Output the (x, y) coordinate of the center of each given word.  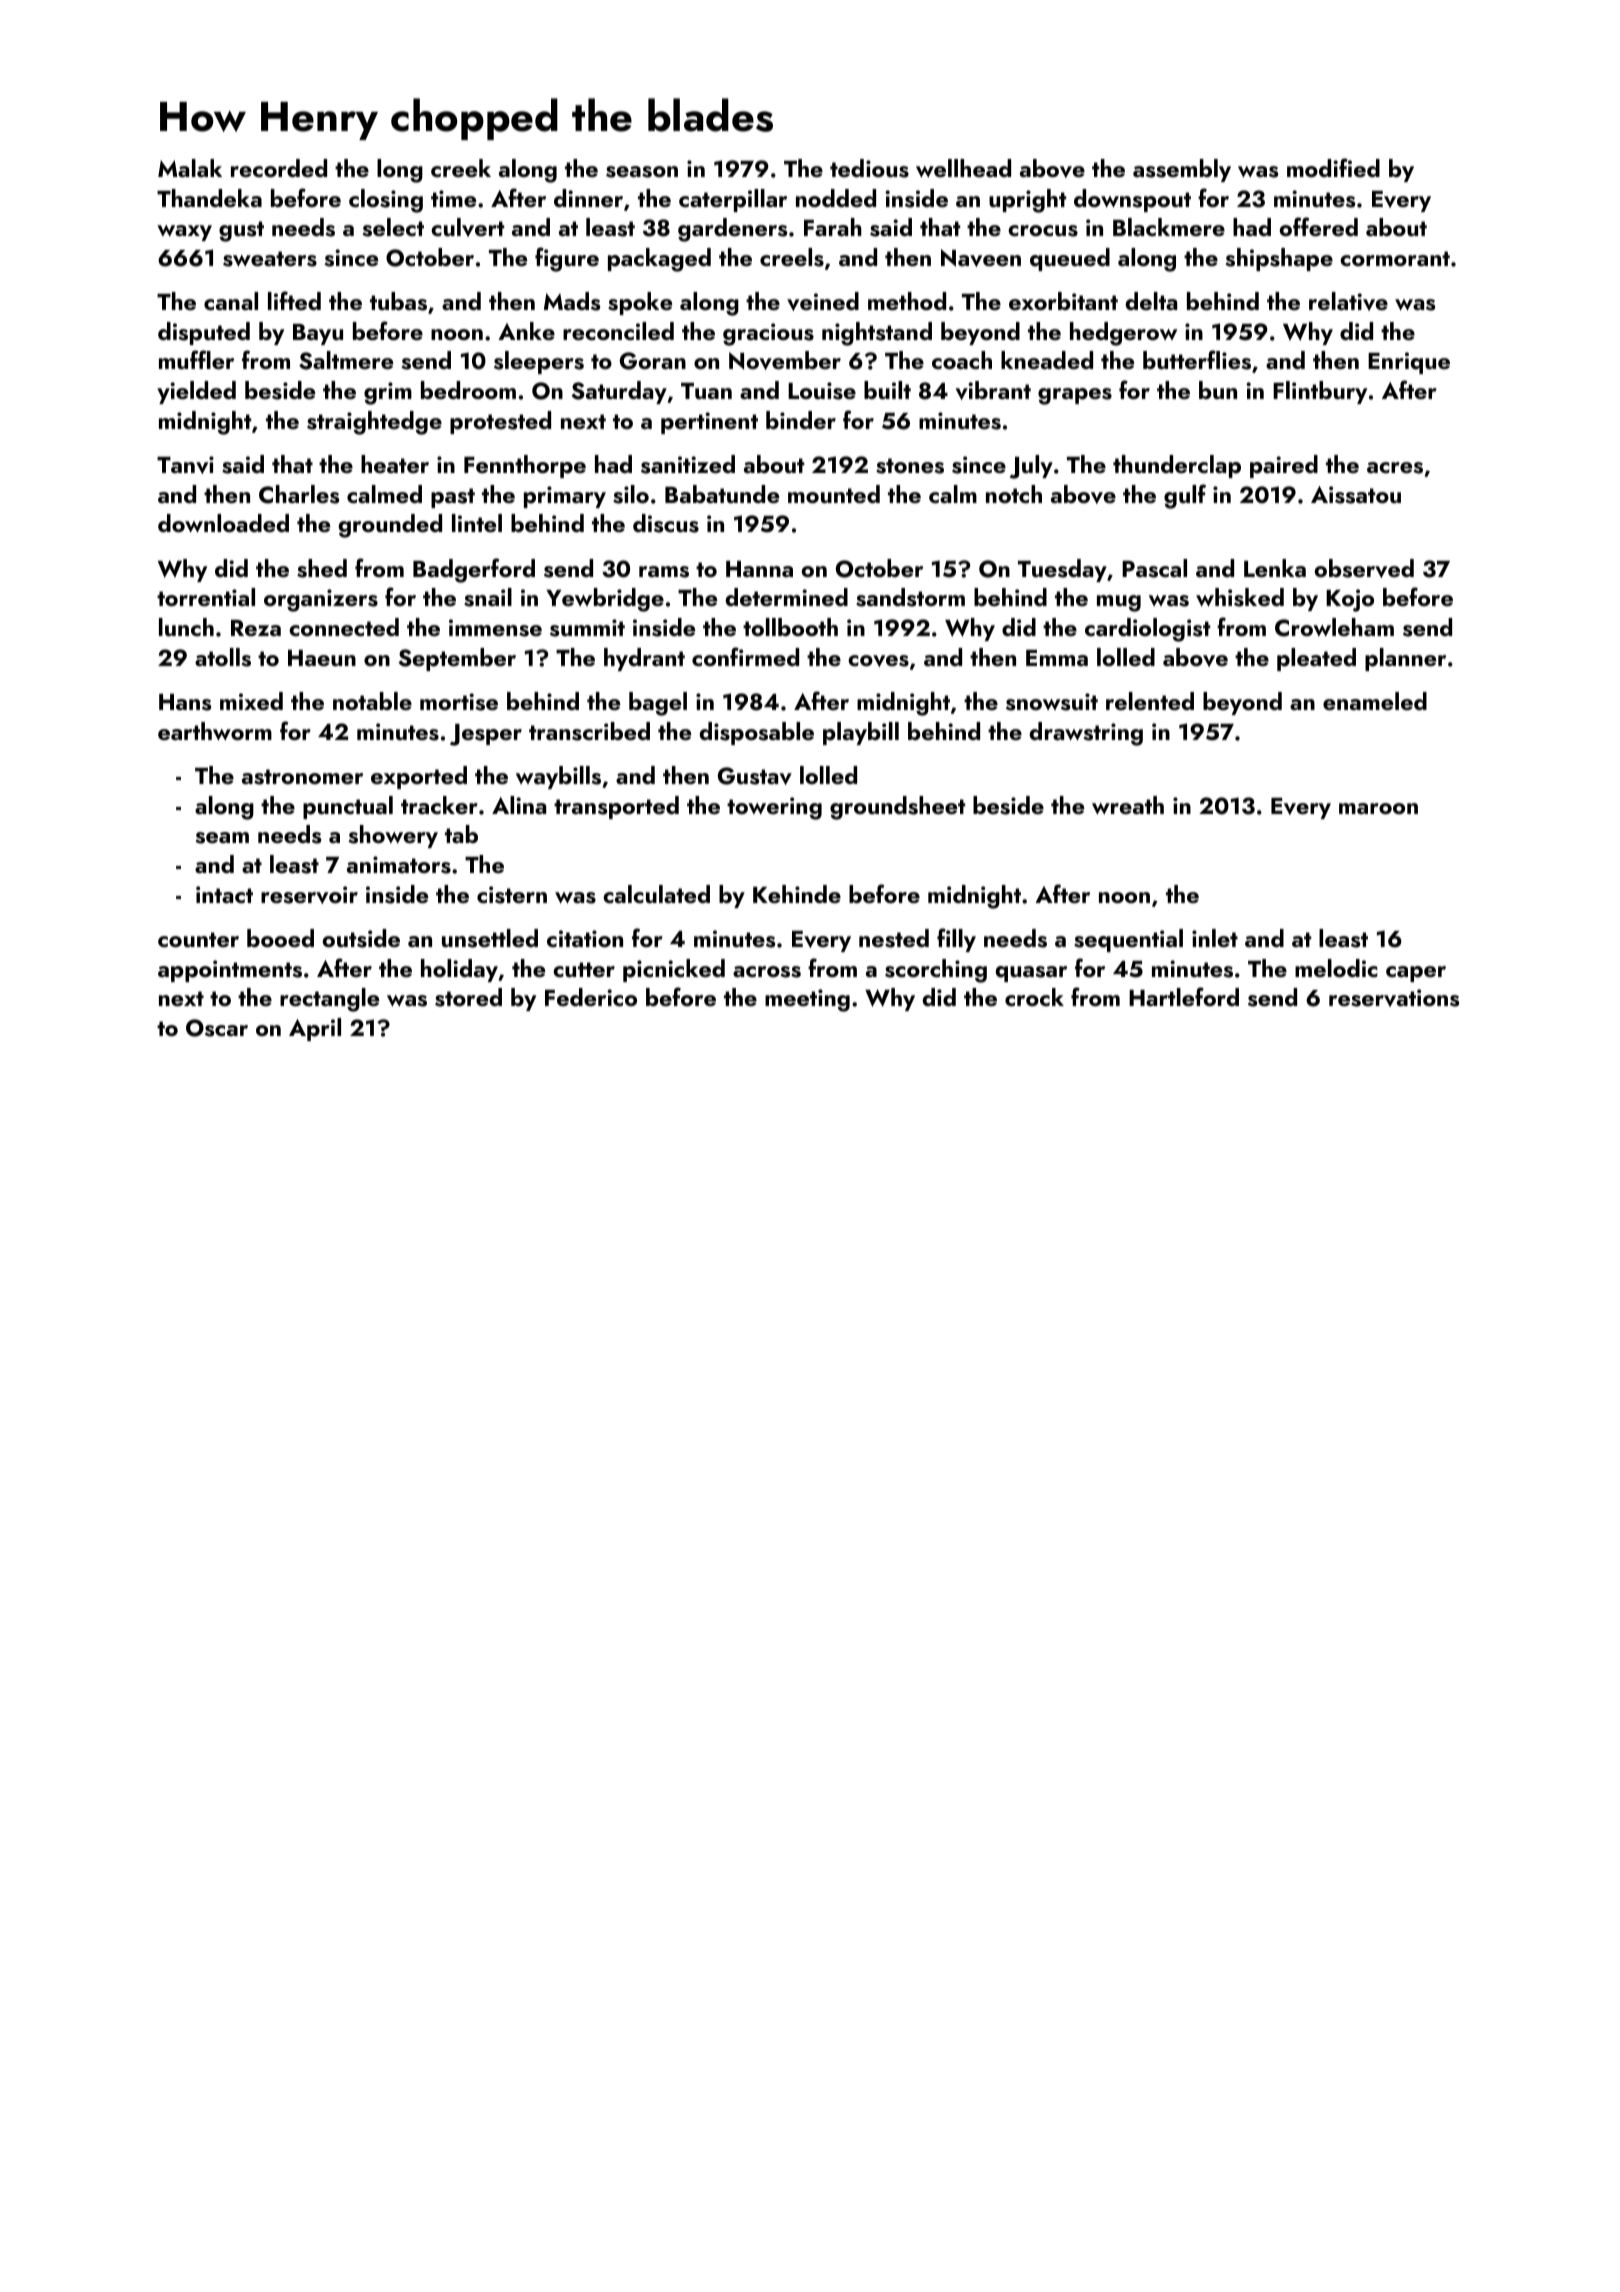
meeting (807, 1000)
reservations (1394, 998)
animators (399, 865)
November (785, 360)
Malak (190, 168)
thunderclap (1177, 466)
